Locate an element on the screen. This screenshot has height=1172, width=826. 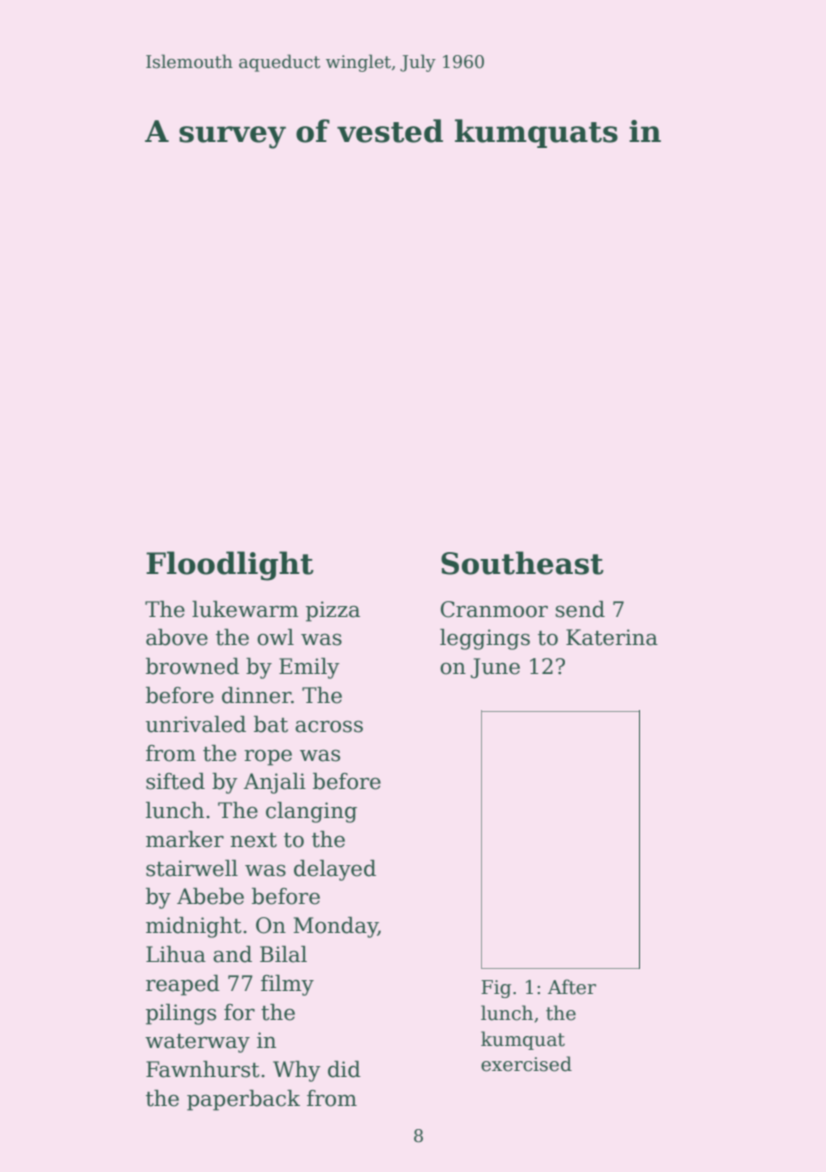
dinner is located at coordinates (256, 695).
